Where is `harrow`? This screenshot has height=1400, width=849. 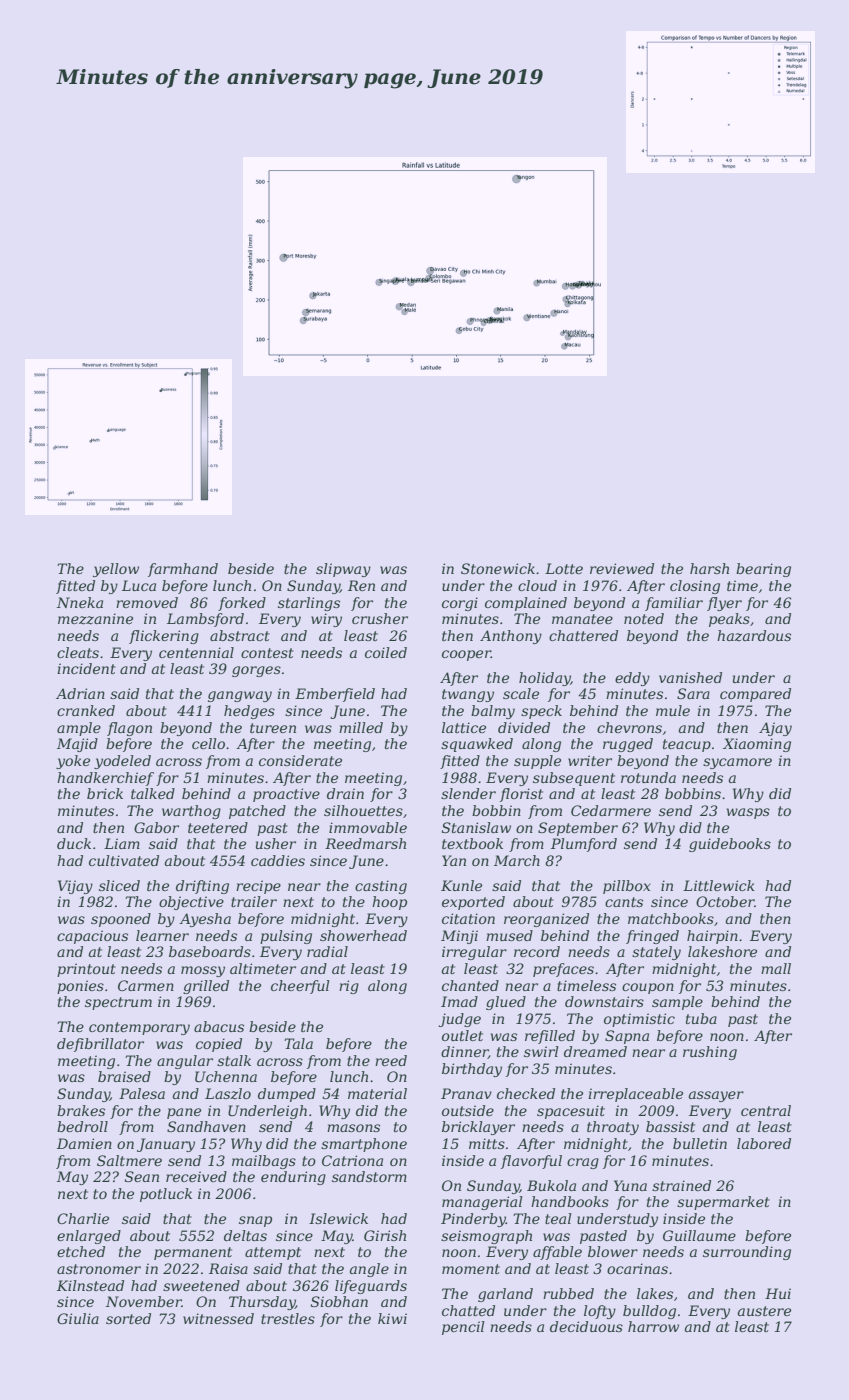
harrow is located at coordinates (653, 1326).
